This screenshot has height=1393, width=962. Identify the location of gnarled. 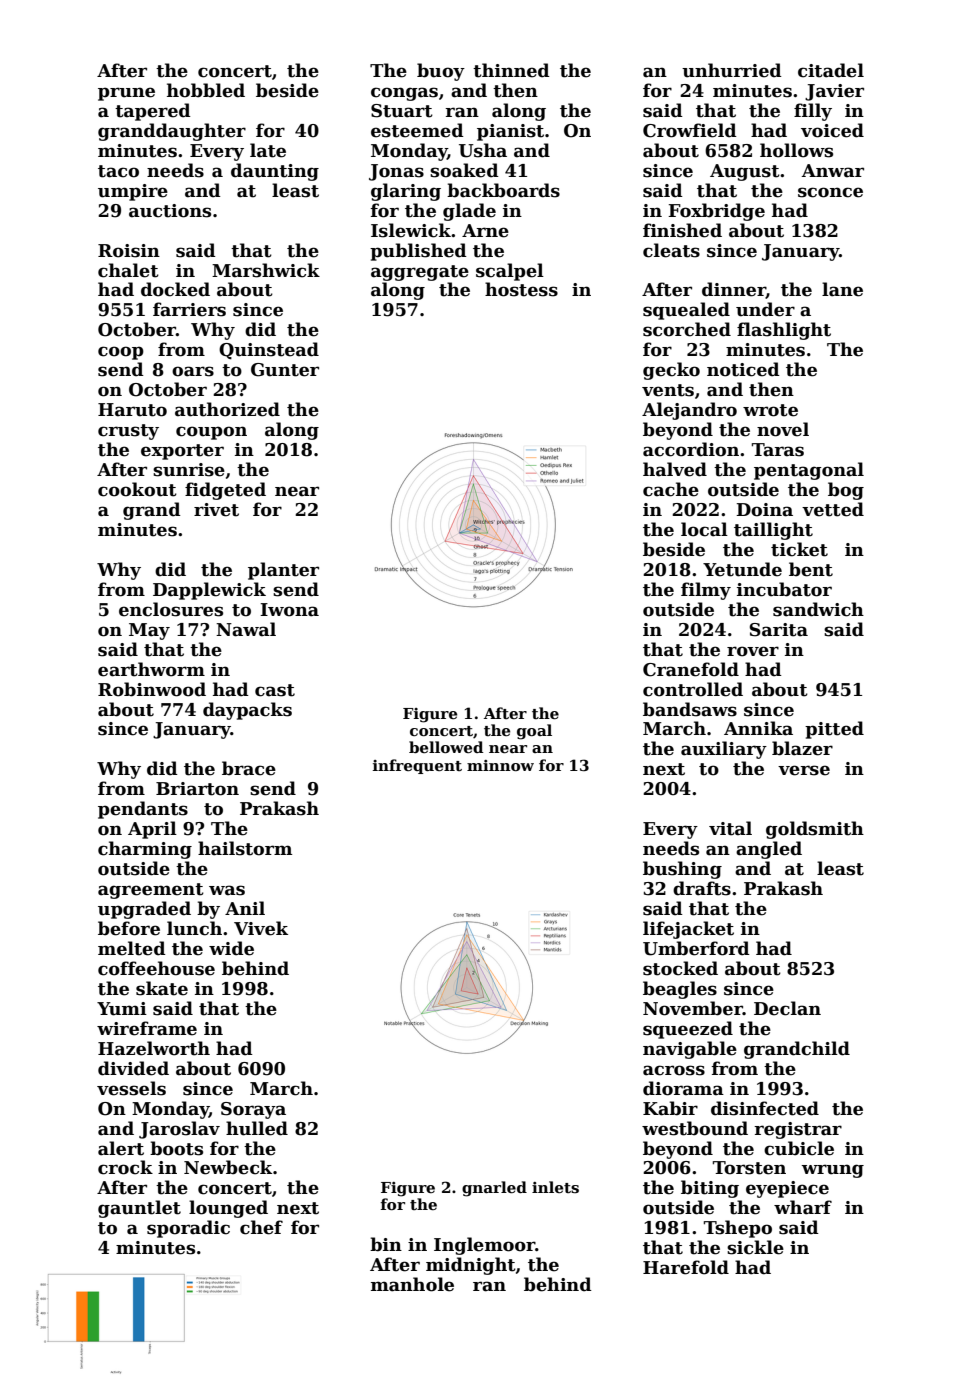
(494, 1189).
